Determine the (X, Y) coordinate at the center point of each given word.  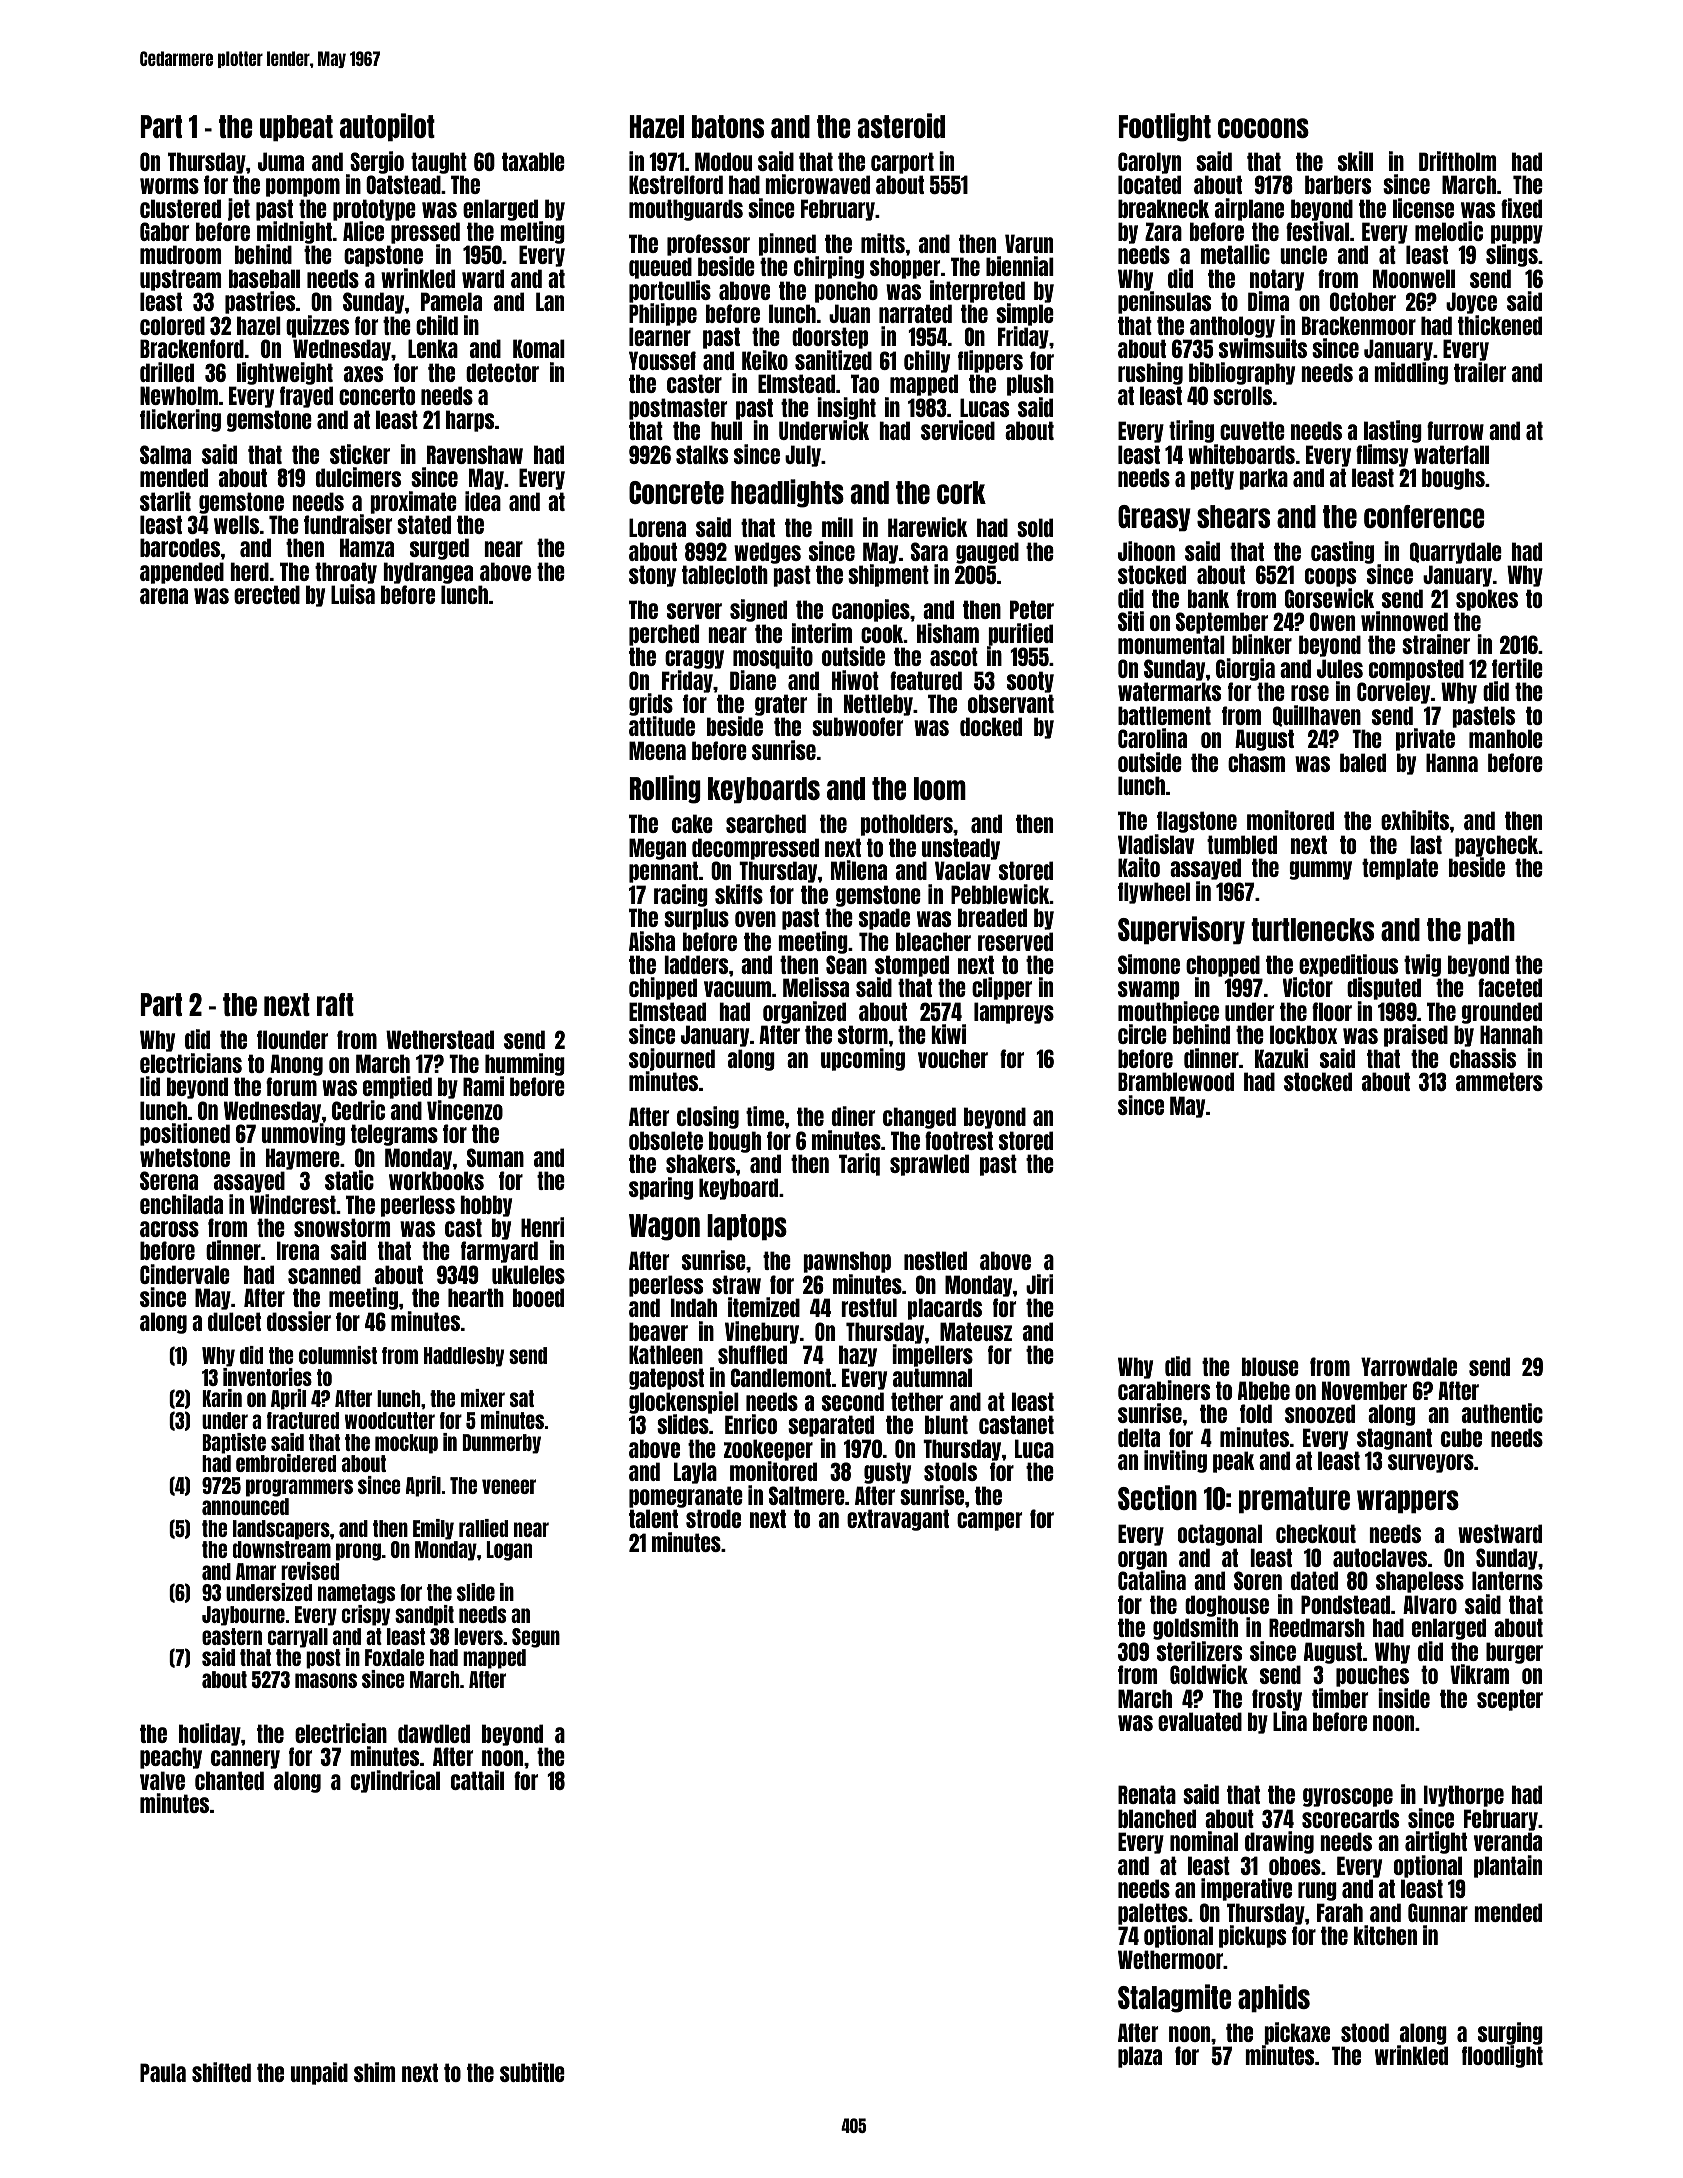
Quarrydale (1456, 553)
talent (653, 1518)
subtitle (532, 2072)
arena (164, 596)
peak (1234, 1462)
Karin (222, 1398)
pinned (787, 244)
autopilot (387, 127)
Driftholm (1457, 161)
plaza (1140, 2057)
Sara (929, 551)
